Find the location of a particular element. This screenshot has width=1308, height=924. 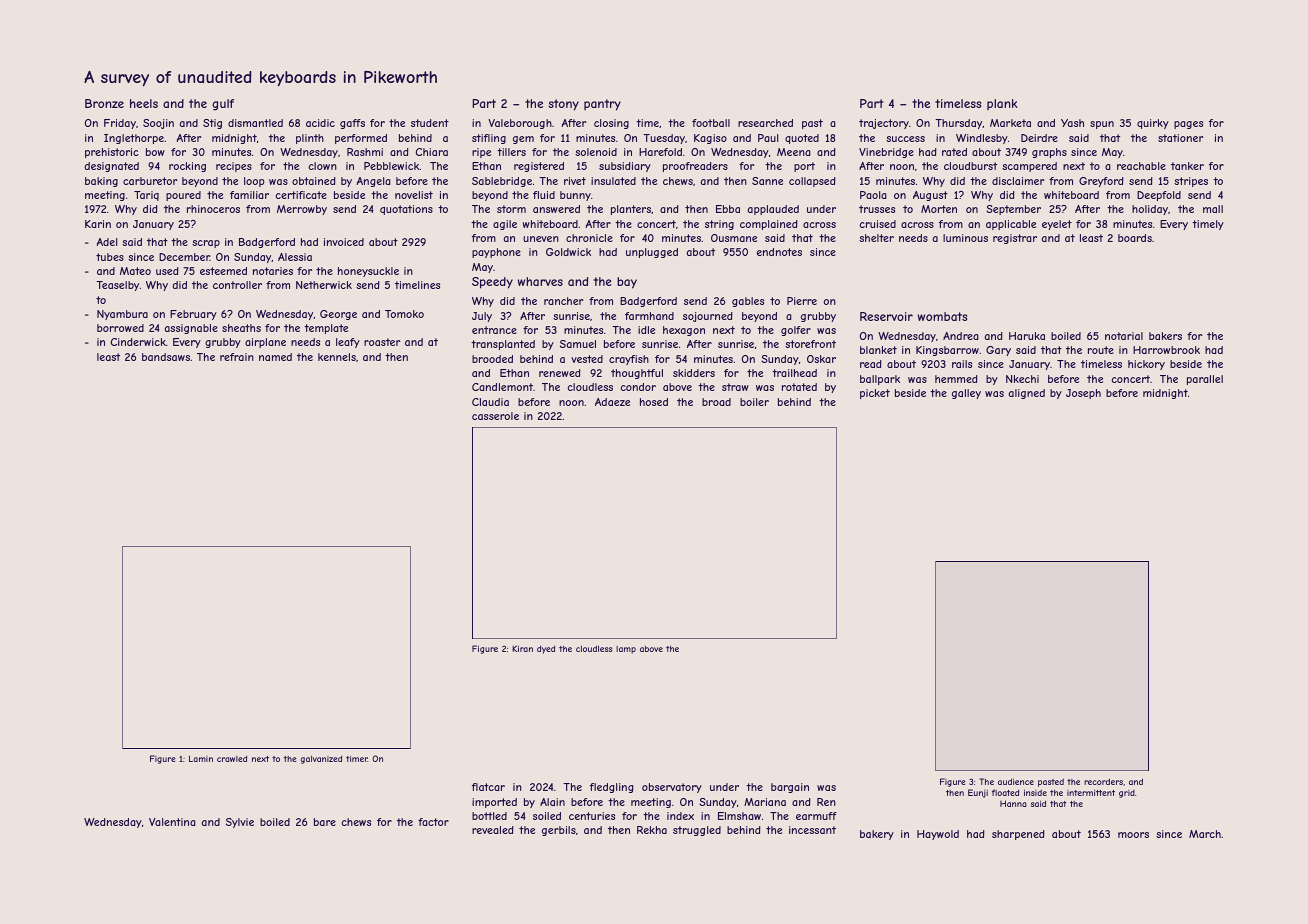

Kiran is located at coordinates (522, 648).
